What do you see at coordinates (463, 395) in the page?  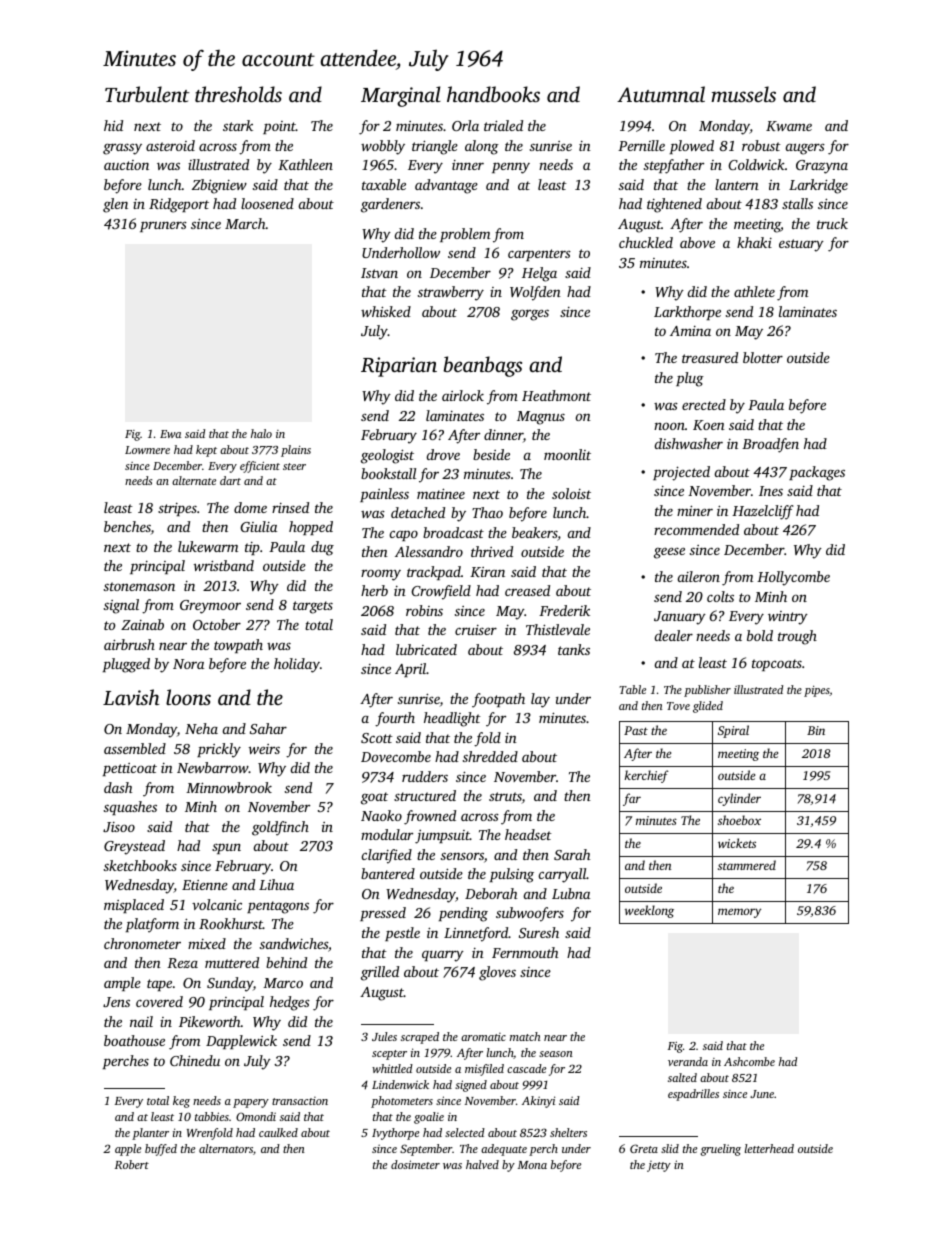 I see `airlock` at bounding box center [463, 395].
